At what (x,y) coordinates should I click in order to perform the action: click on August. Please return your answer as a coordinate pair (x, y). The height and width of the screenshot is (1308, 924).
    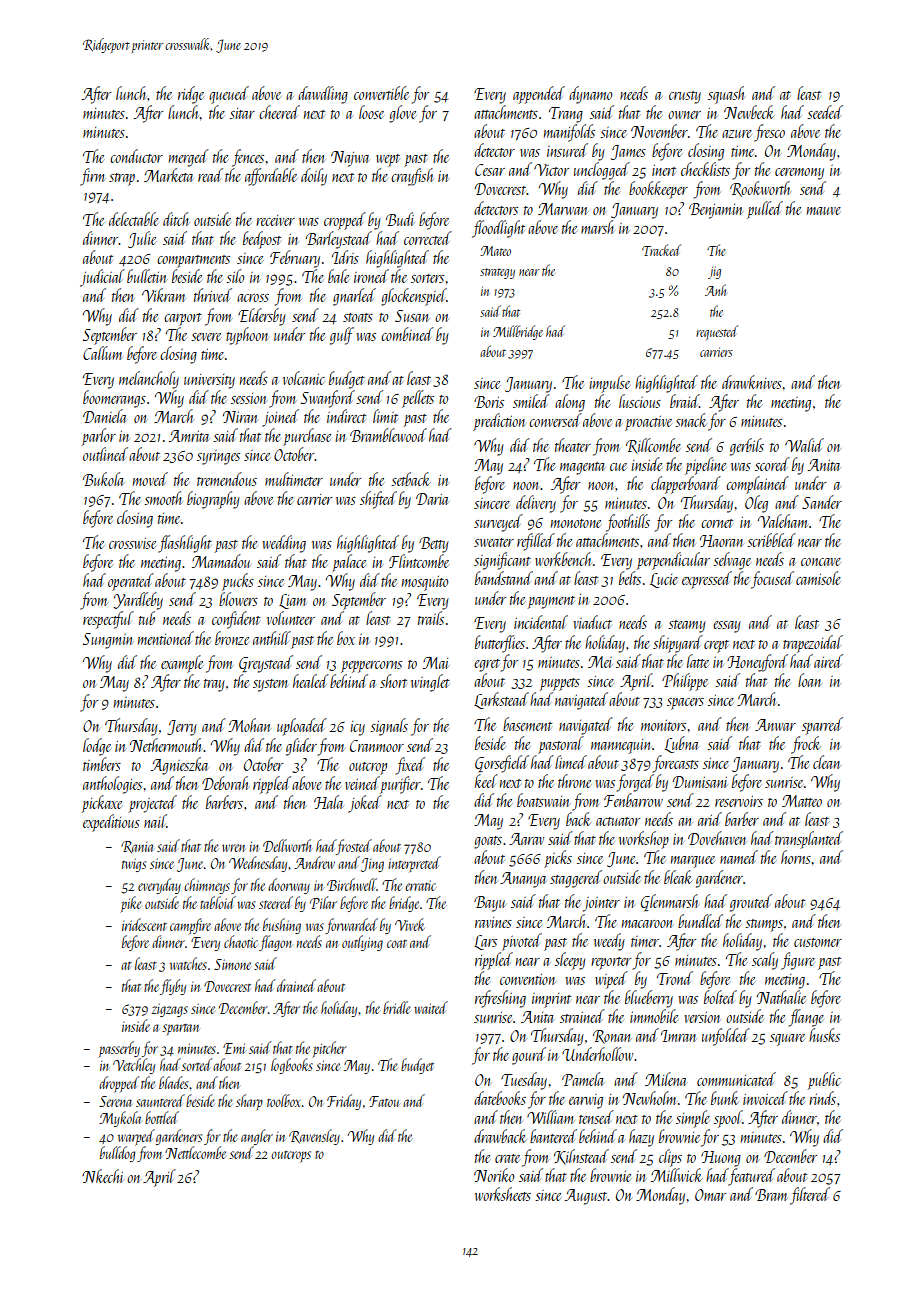
    Looking at the image, I should click on (586, 1197).
